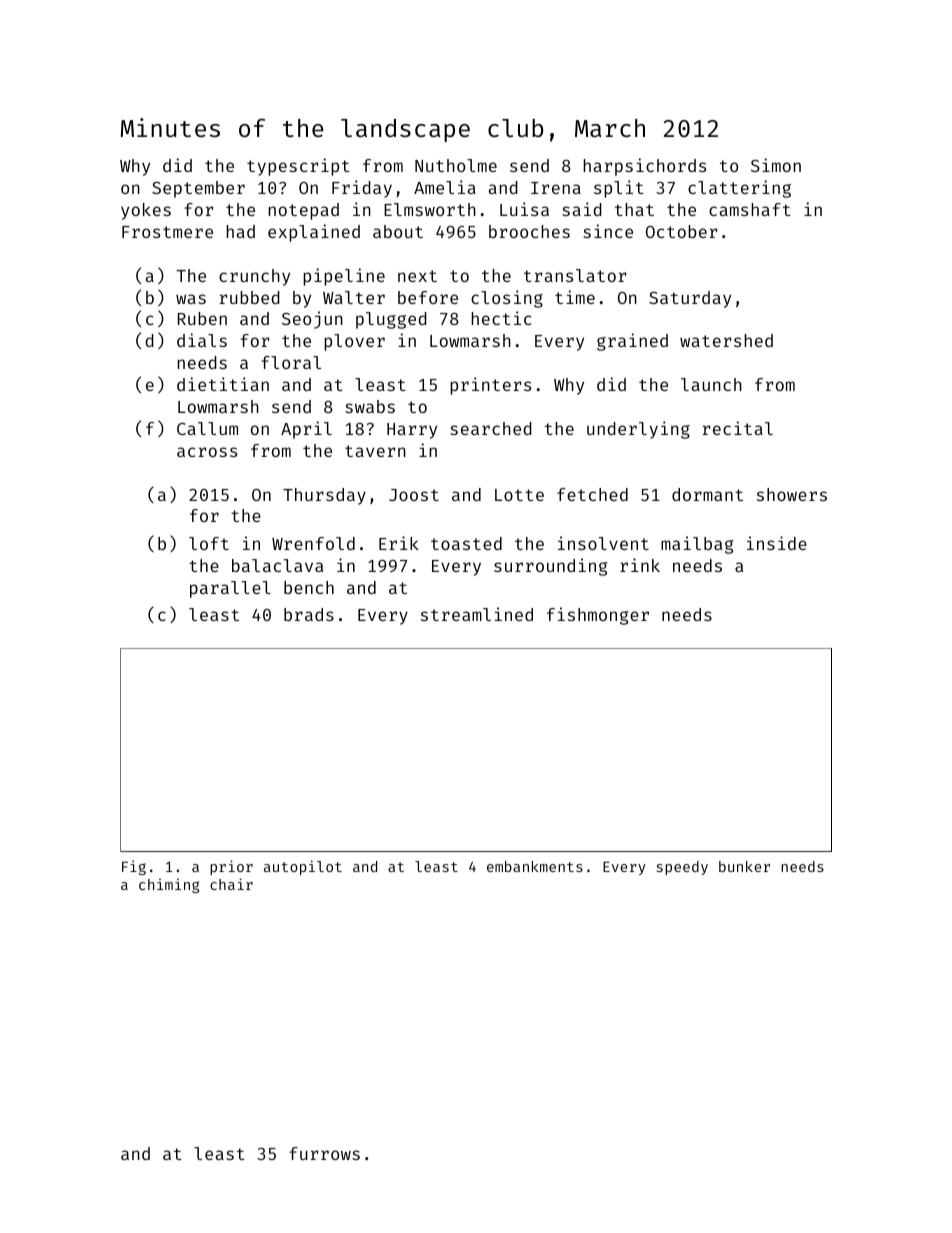 The image size is (952, 1233). I want to click on bunker, so click(744, 866).
